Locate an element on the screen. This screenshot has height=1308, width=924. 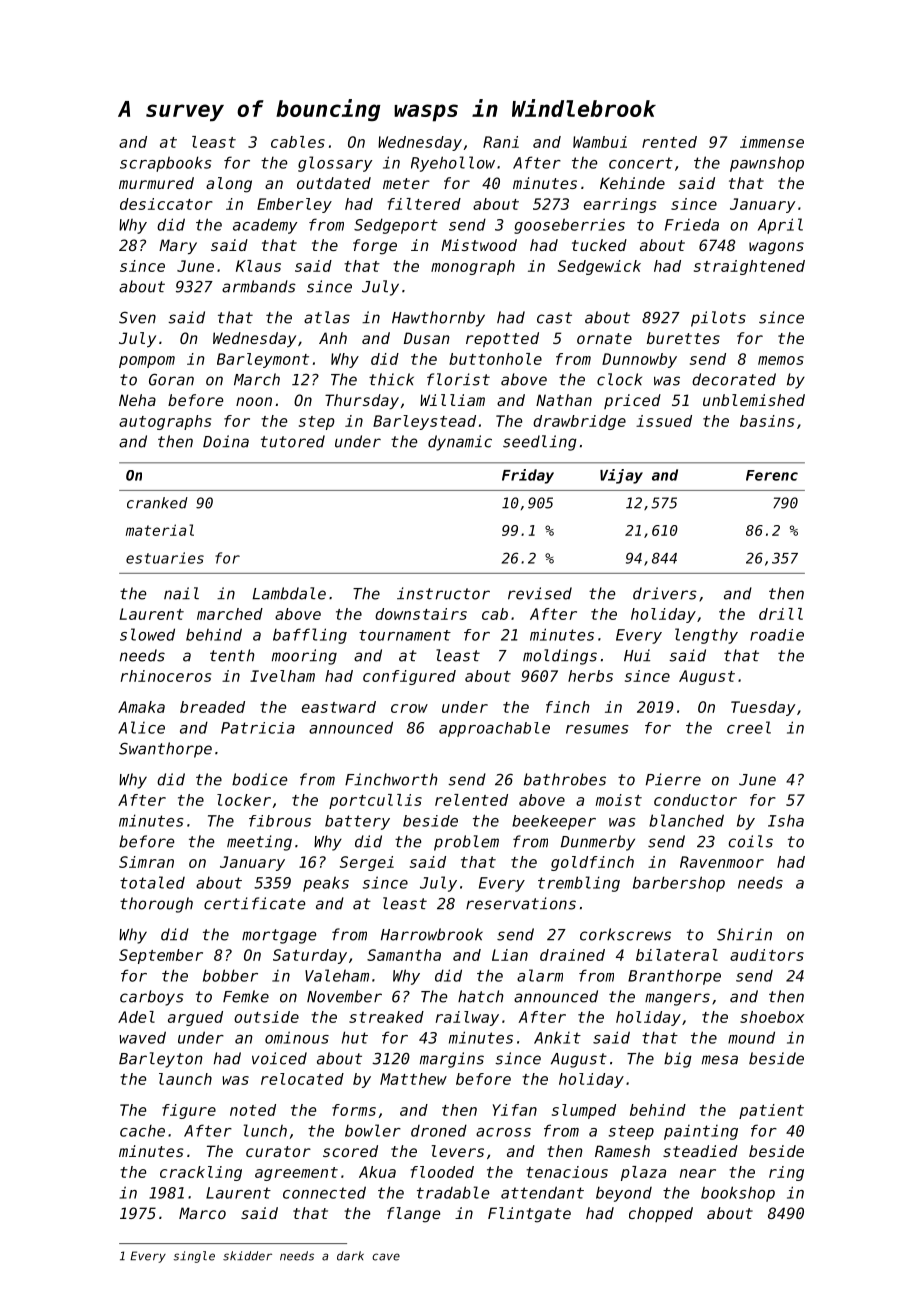
buttonhole is located at coordinates (495, 359).
